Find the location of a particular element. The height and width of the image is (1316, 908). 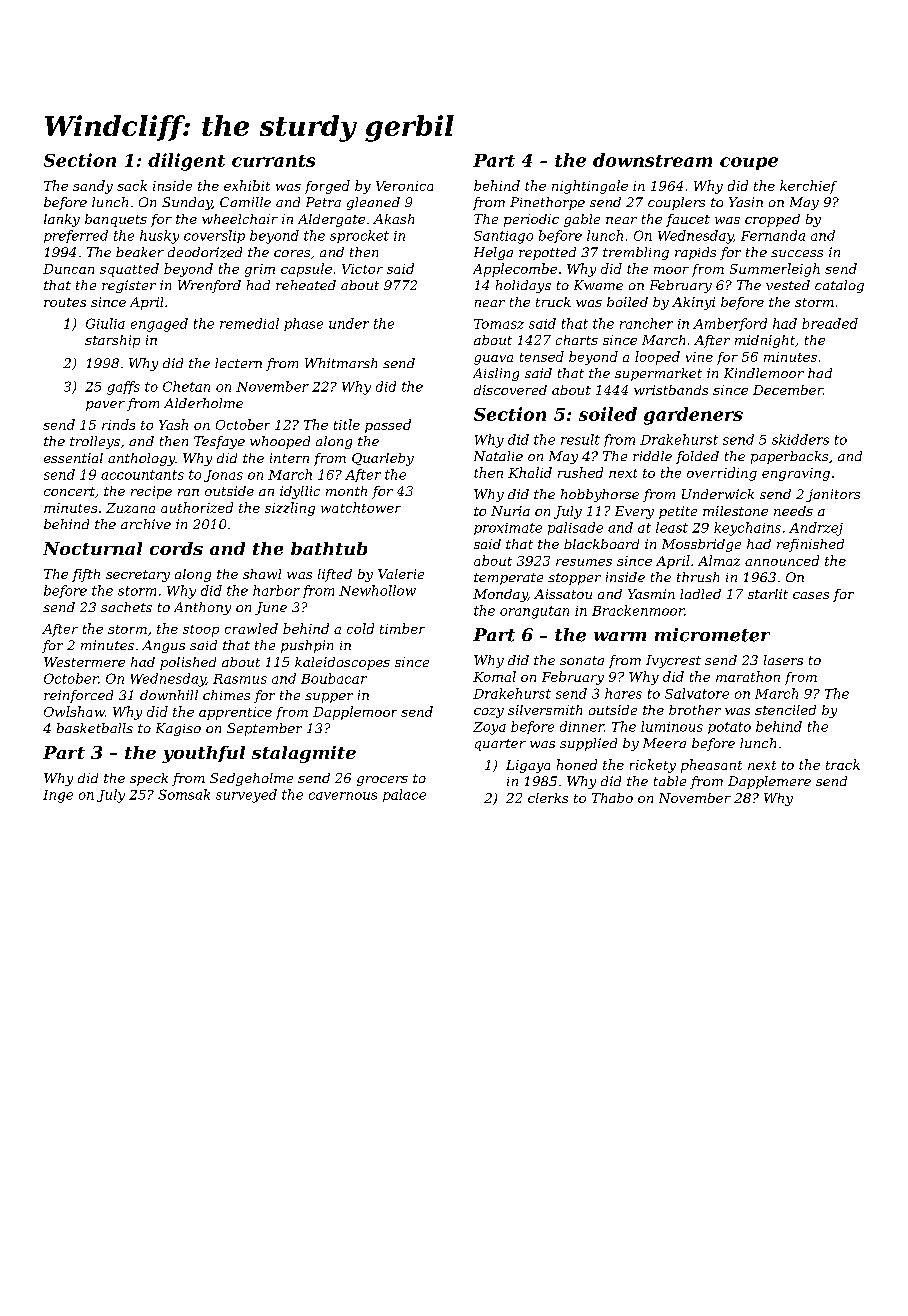

Aldergate is located at coordinates (331, 220).
